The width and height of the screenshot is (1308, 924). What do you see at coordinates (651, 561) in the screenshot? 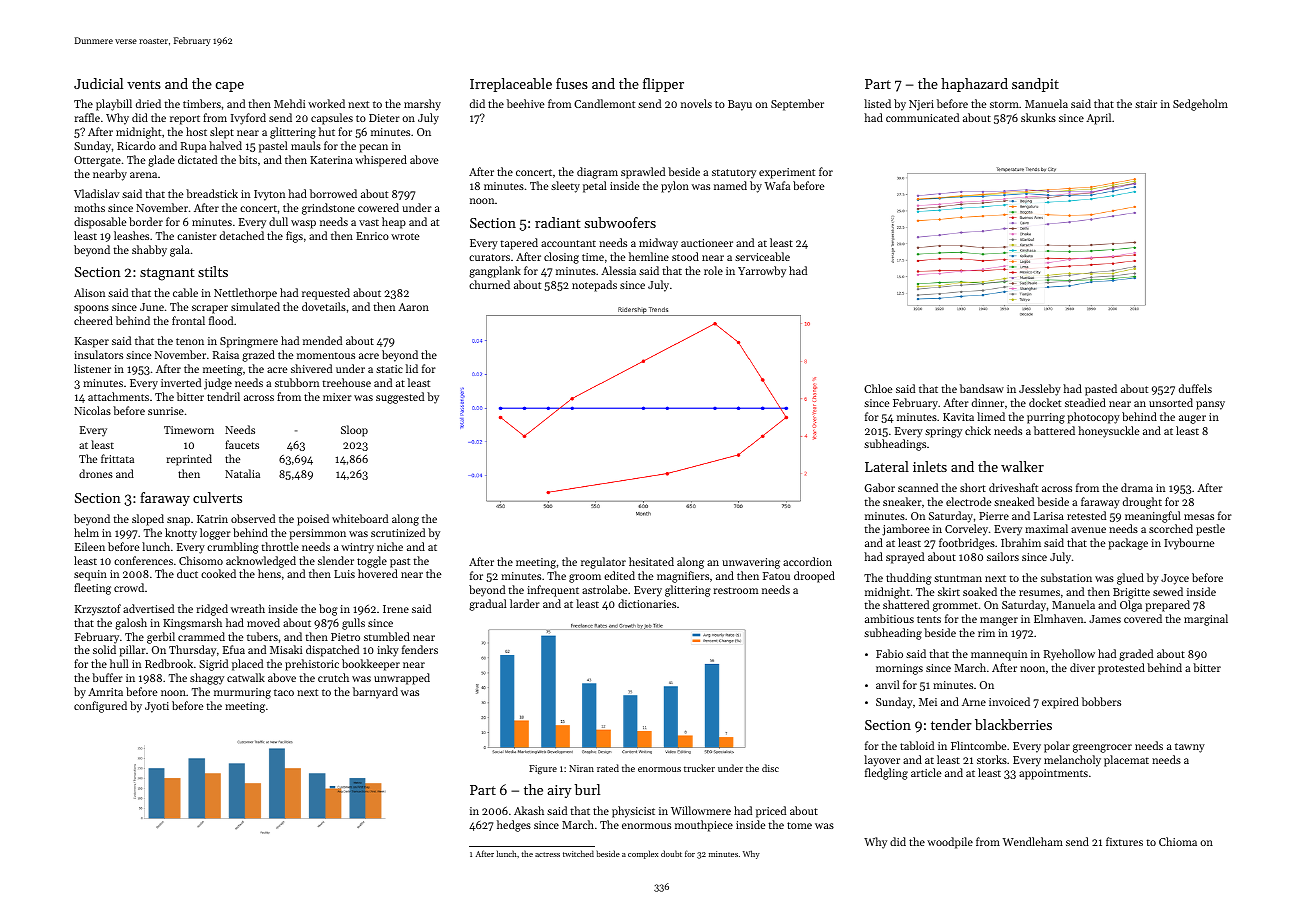
I see `hesitated` at bounding box center [651, 561].
